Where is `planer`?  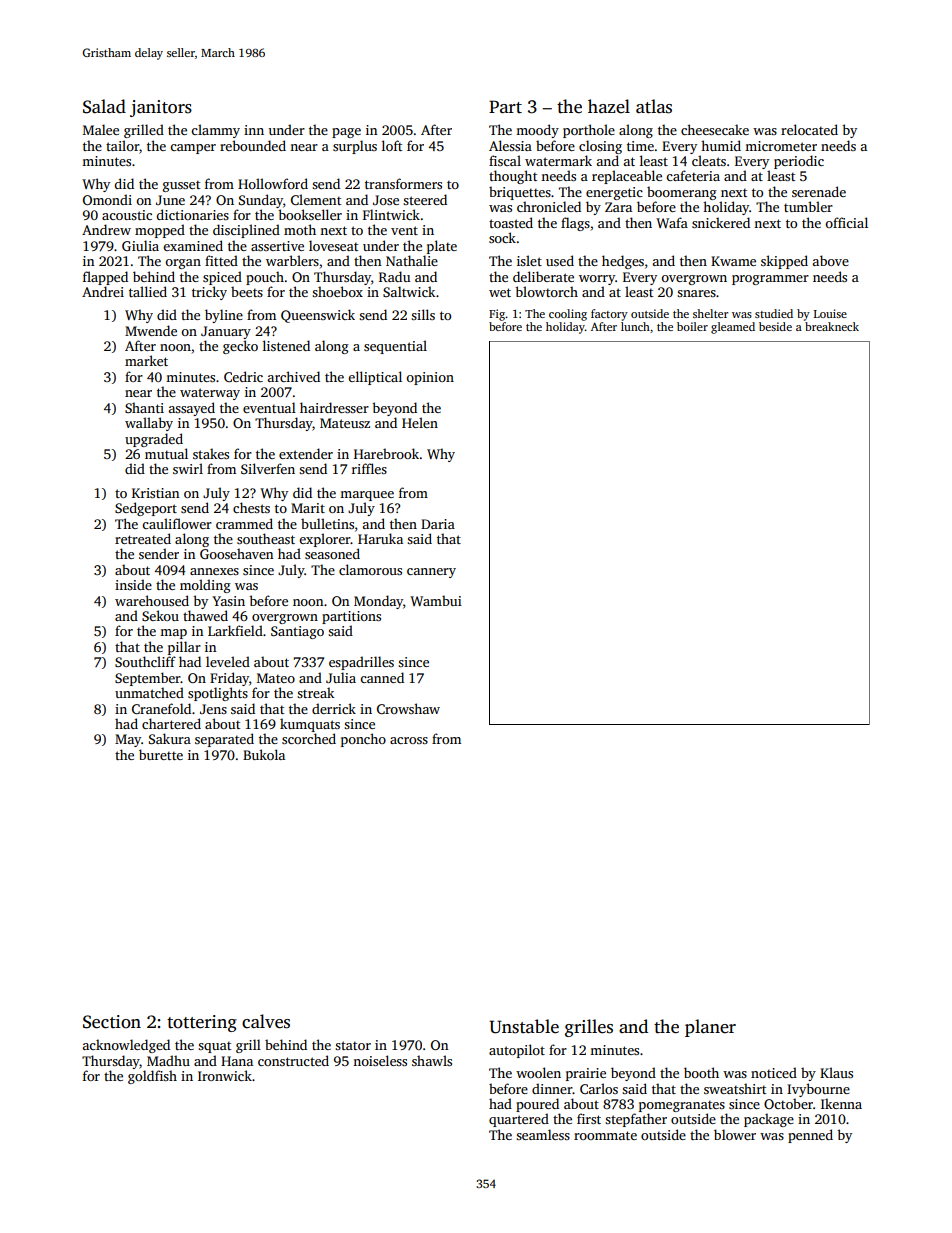 planer is located at coordinates (710, 1028).
